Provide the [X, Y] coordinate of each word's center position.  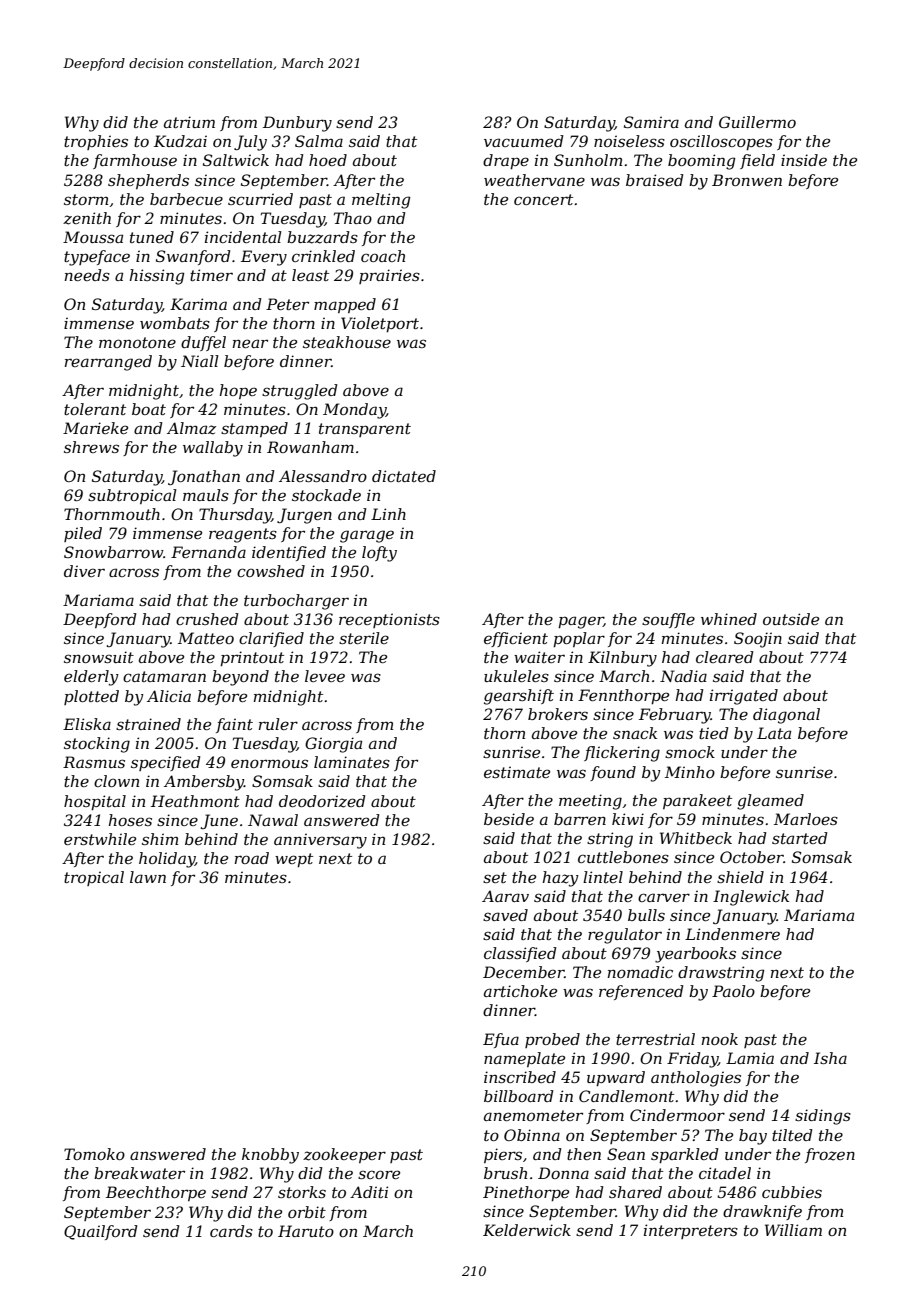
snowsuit [99, 657]
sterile [364, 638]
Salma [319, 141]
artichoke [520, 991]
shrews [91, 447]
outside [791, 619]
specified [166, 763]
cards [231, 1231]
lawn [148, 877]
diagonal [786, 716]
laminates [352, 762]
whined [729, 619]
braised [655, 180]
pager [581, 622]
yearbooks [695, 955]
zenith [87, 218]
